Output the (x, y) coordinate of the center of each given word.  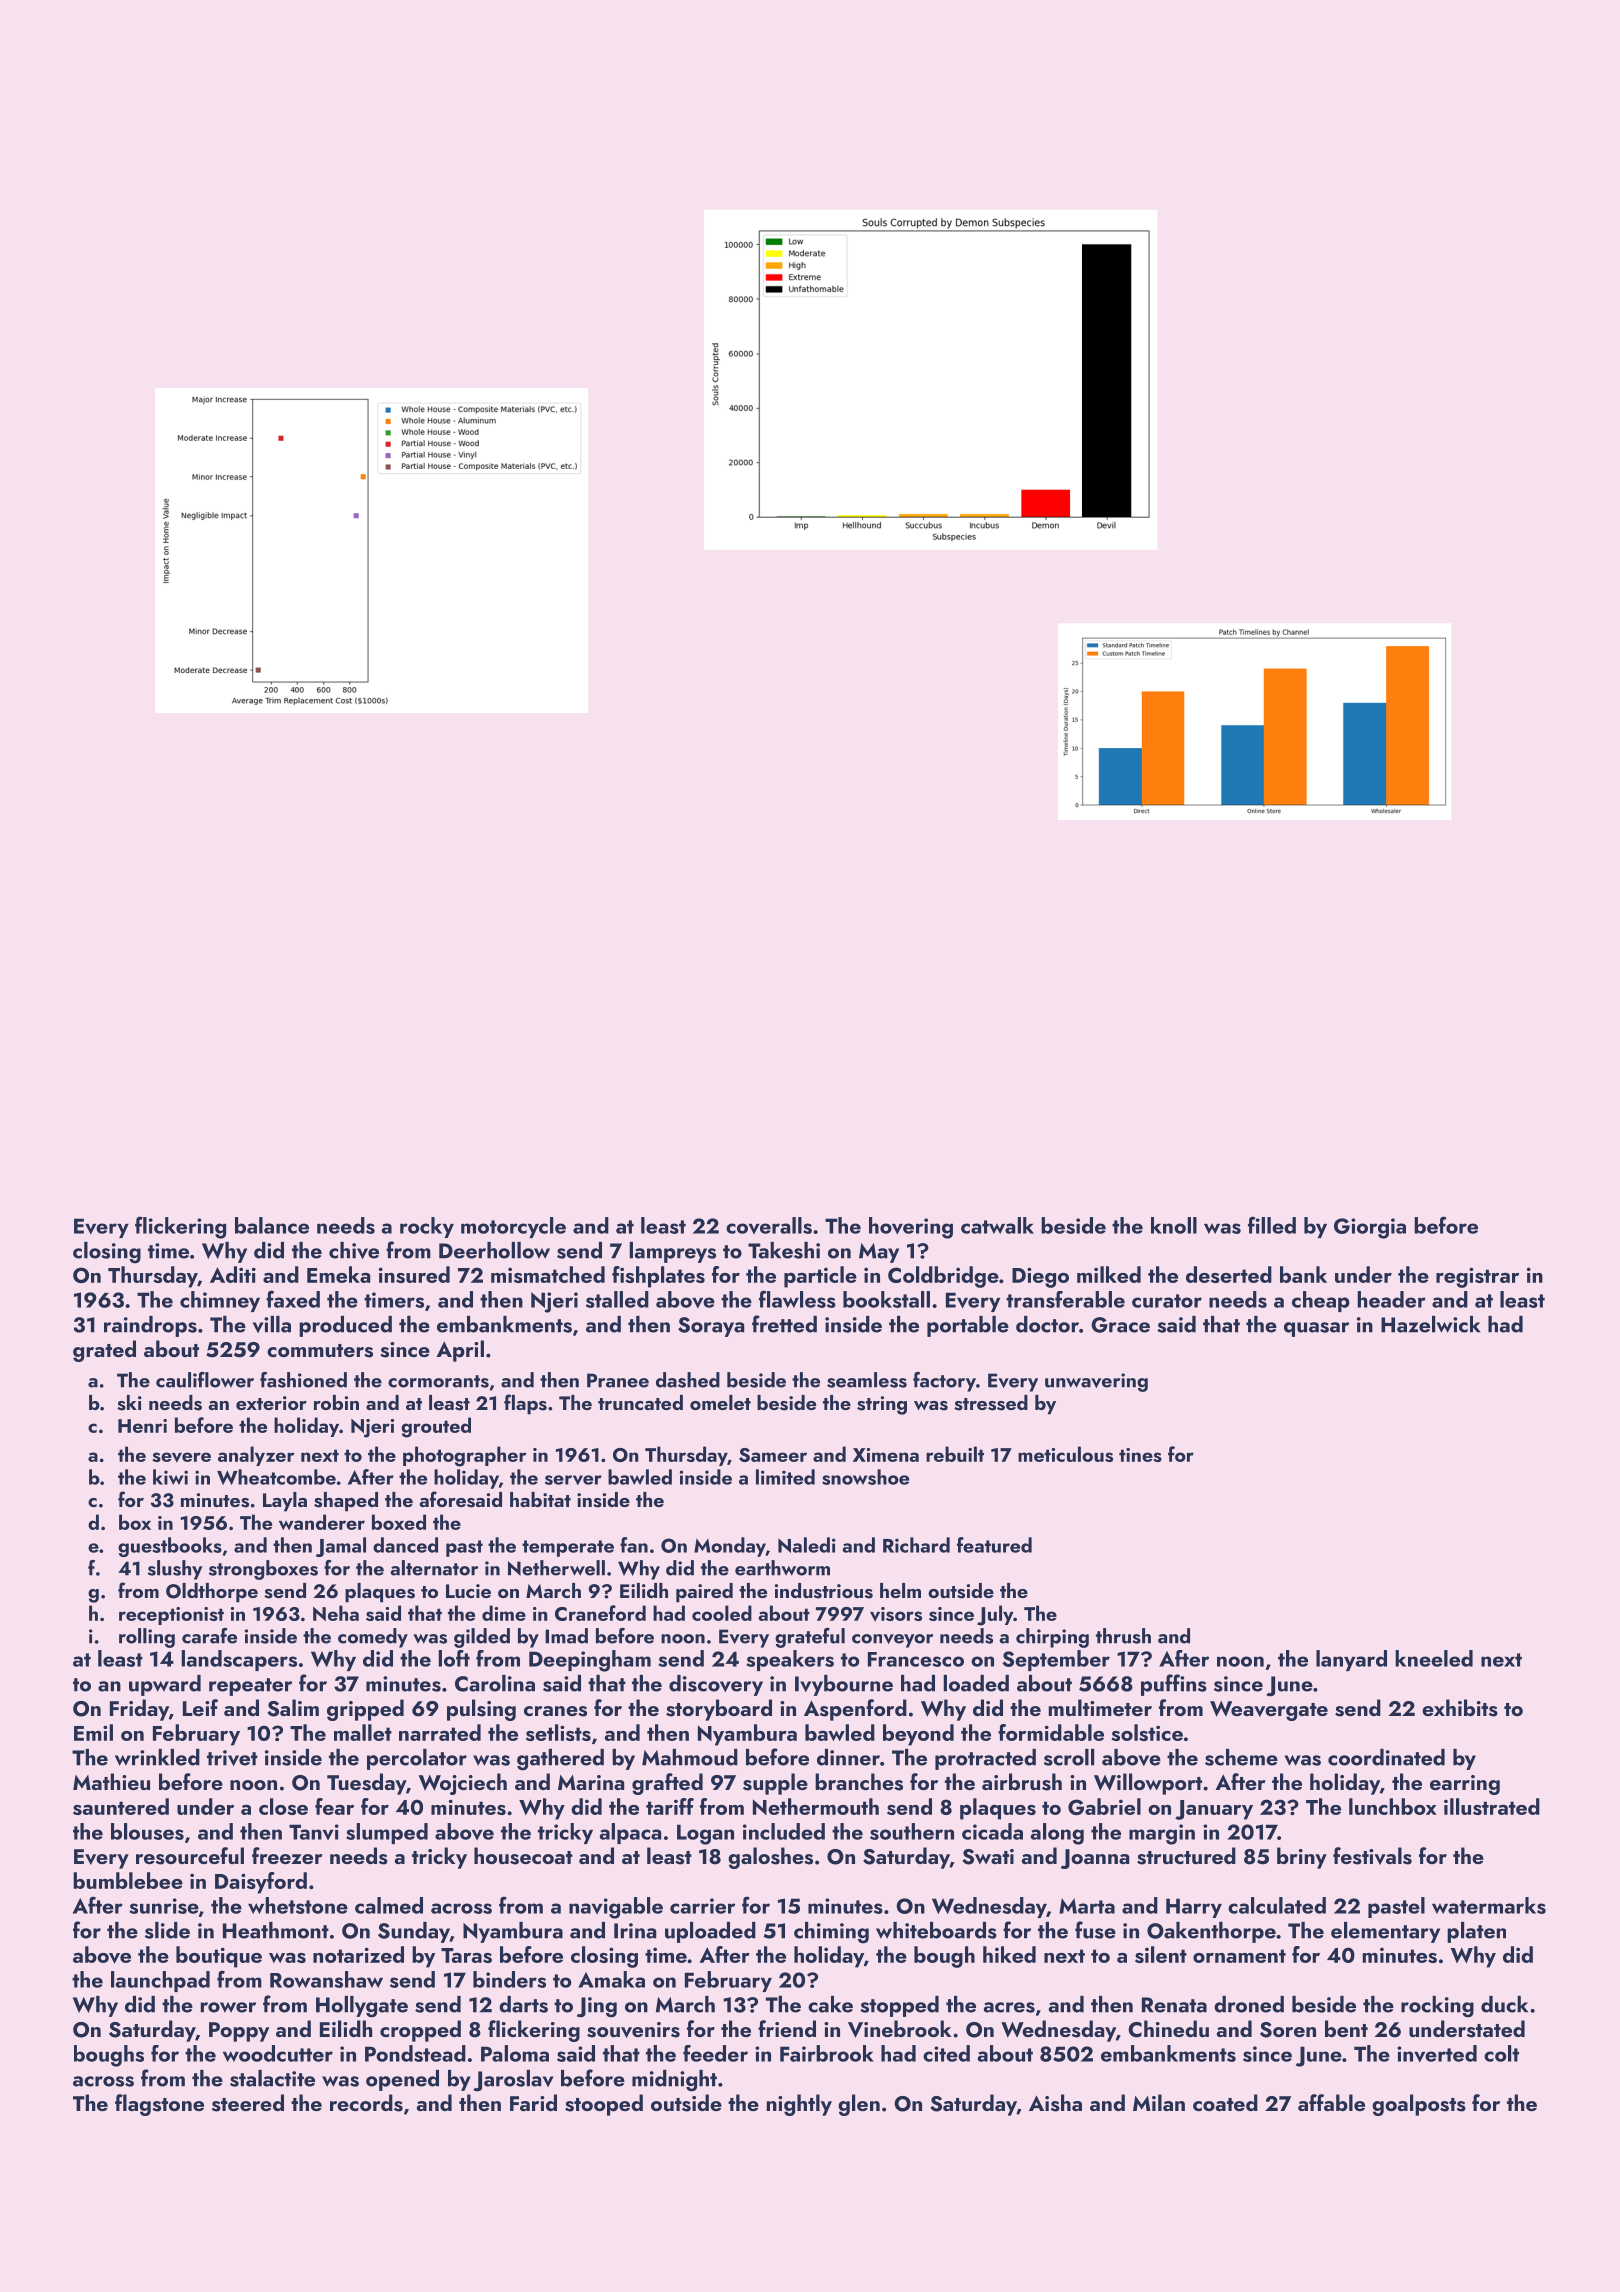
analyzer (256, 1456)
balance (272, 1225)
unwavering (1096, 1382)
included (784, 1831)
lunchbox (1393, 1806)
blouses (147, 1831)
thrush (1123, 1636)
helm (900, 1590)
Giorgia (1370, 1228)
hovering (911, 1228)
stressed (991, 1403)
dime (504, 1613)
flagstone (159, 2105)
